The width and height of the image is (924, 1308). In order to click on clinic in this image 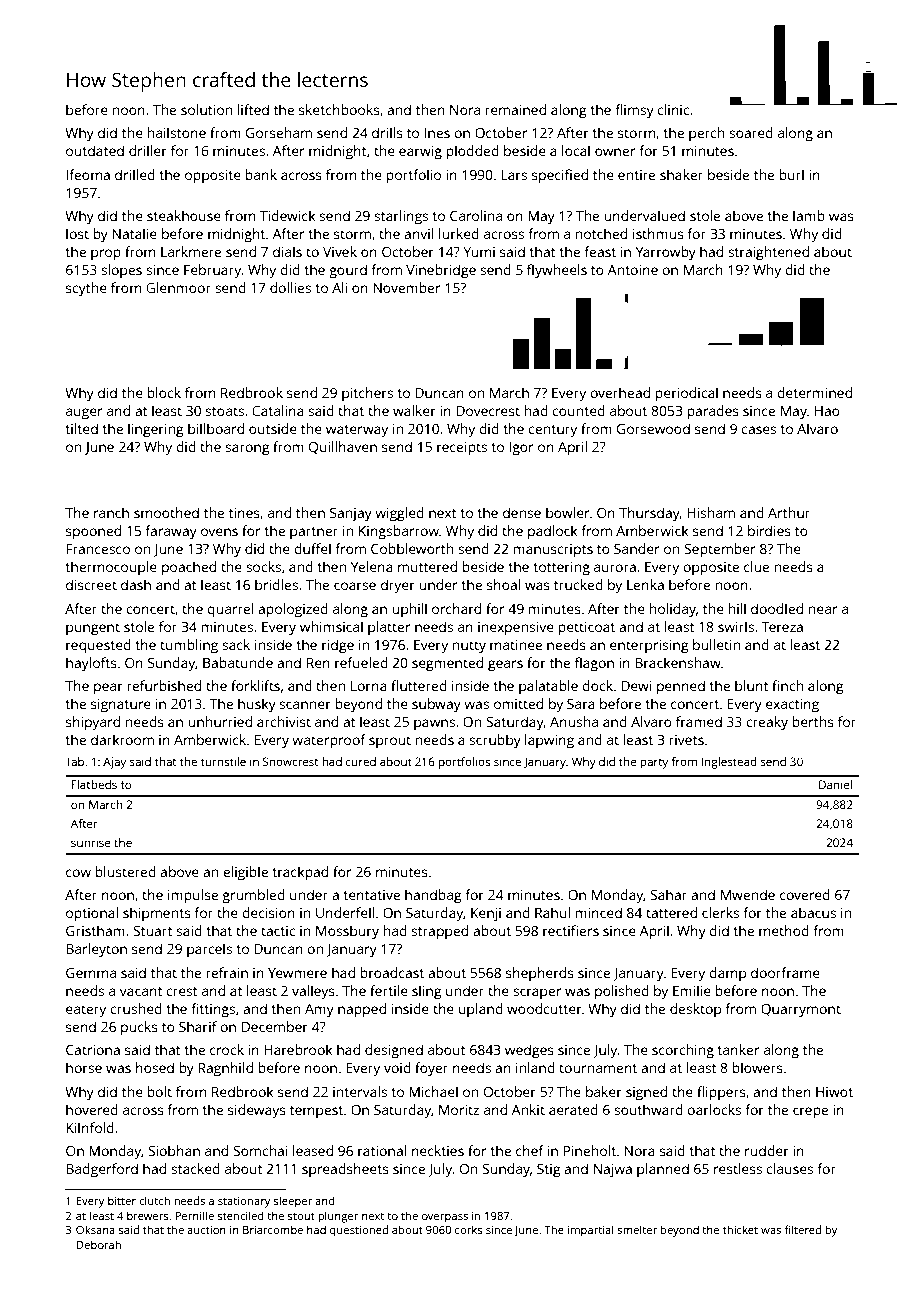, I will do `click(673, 109)`.
